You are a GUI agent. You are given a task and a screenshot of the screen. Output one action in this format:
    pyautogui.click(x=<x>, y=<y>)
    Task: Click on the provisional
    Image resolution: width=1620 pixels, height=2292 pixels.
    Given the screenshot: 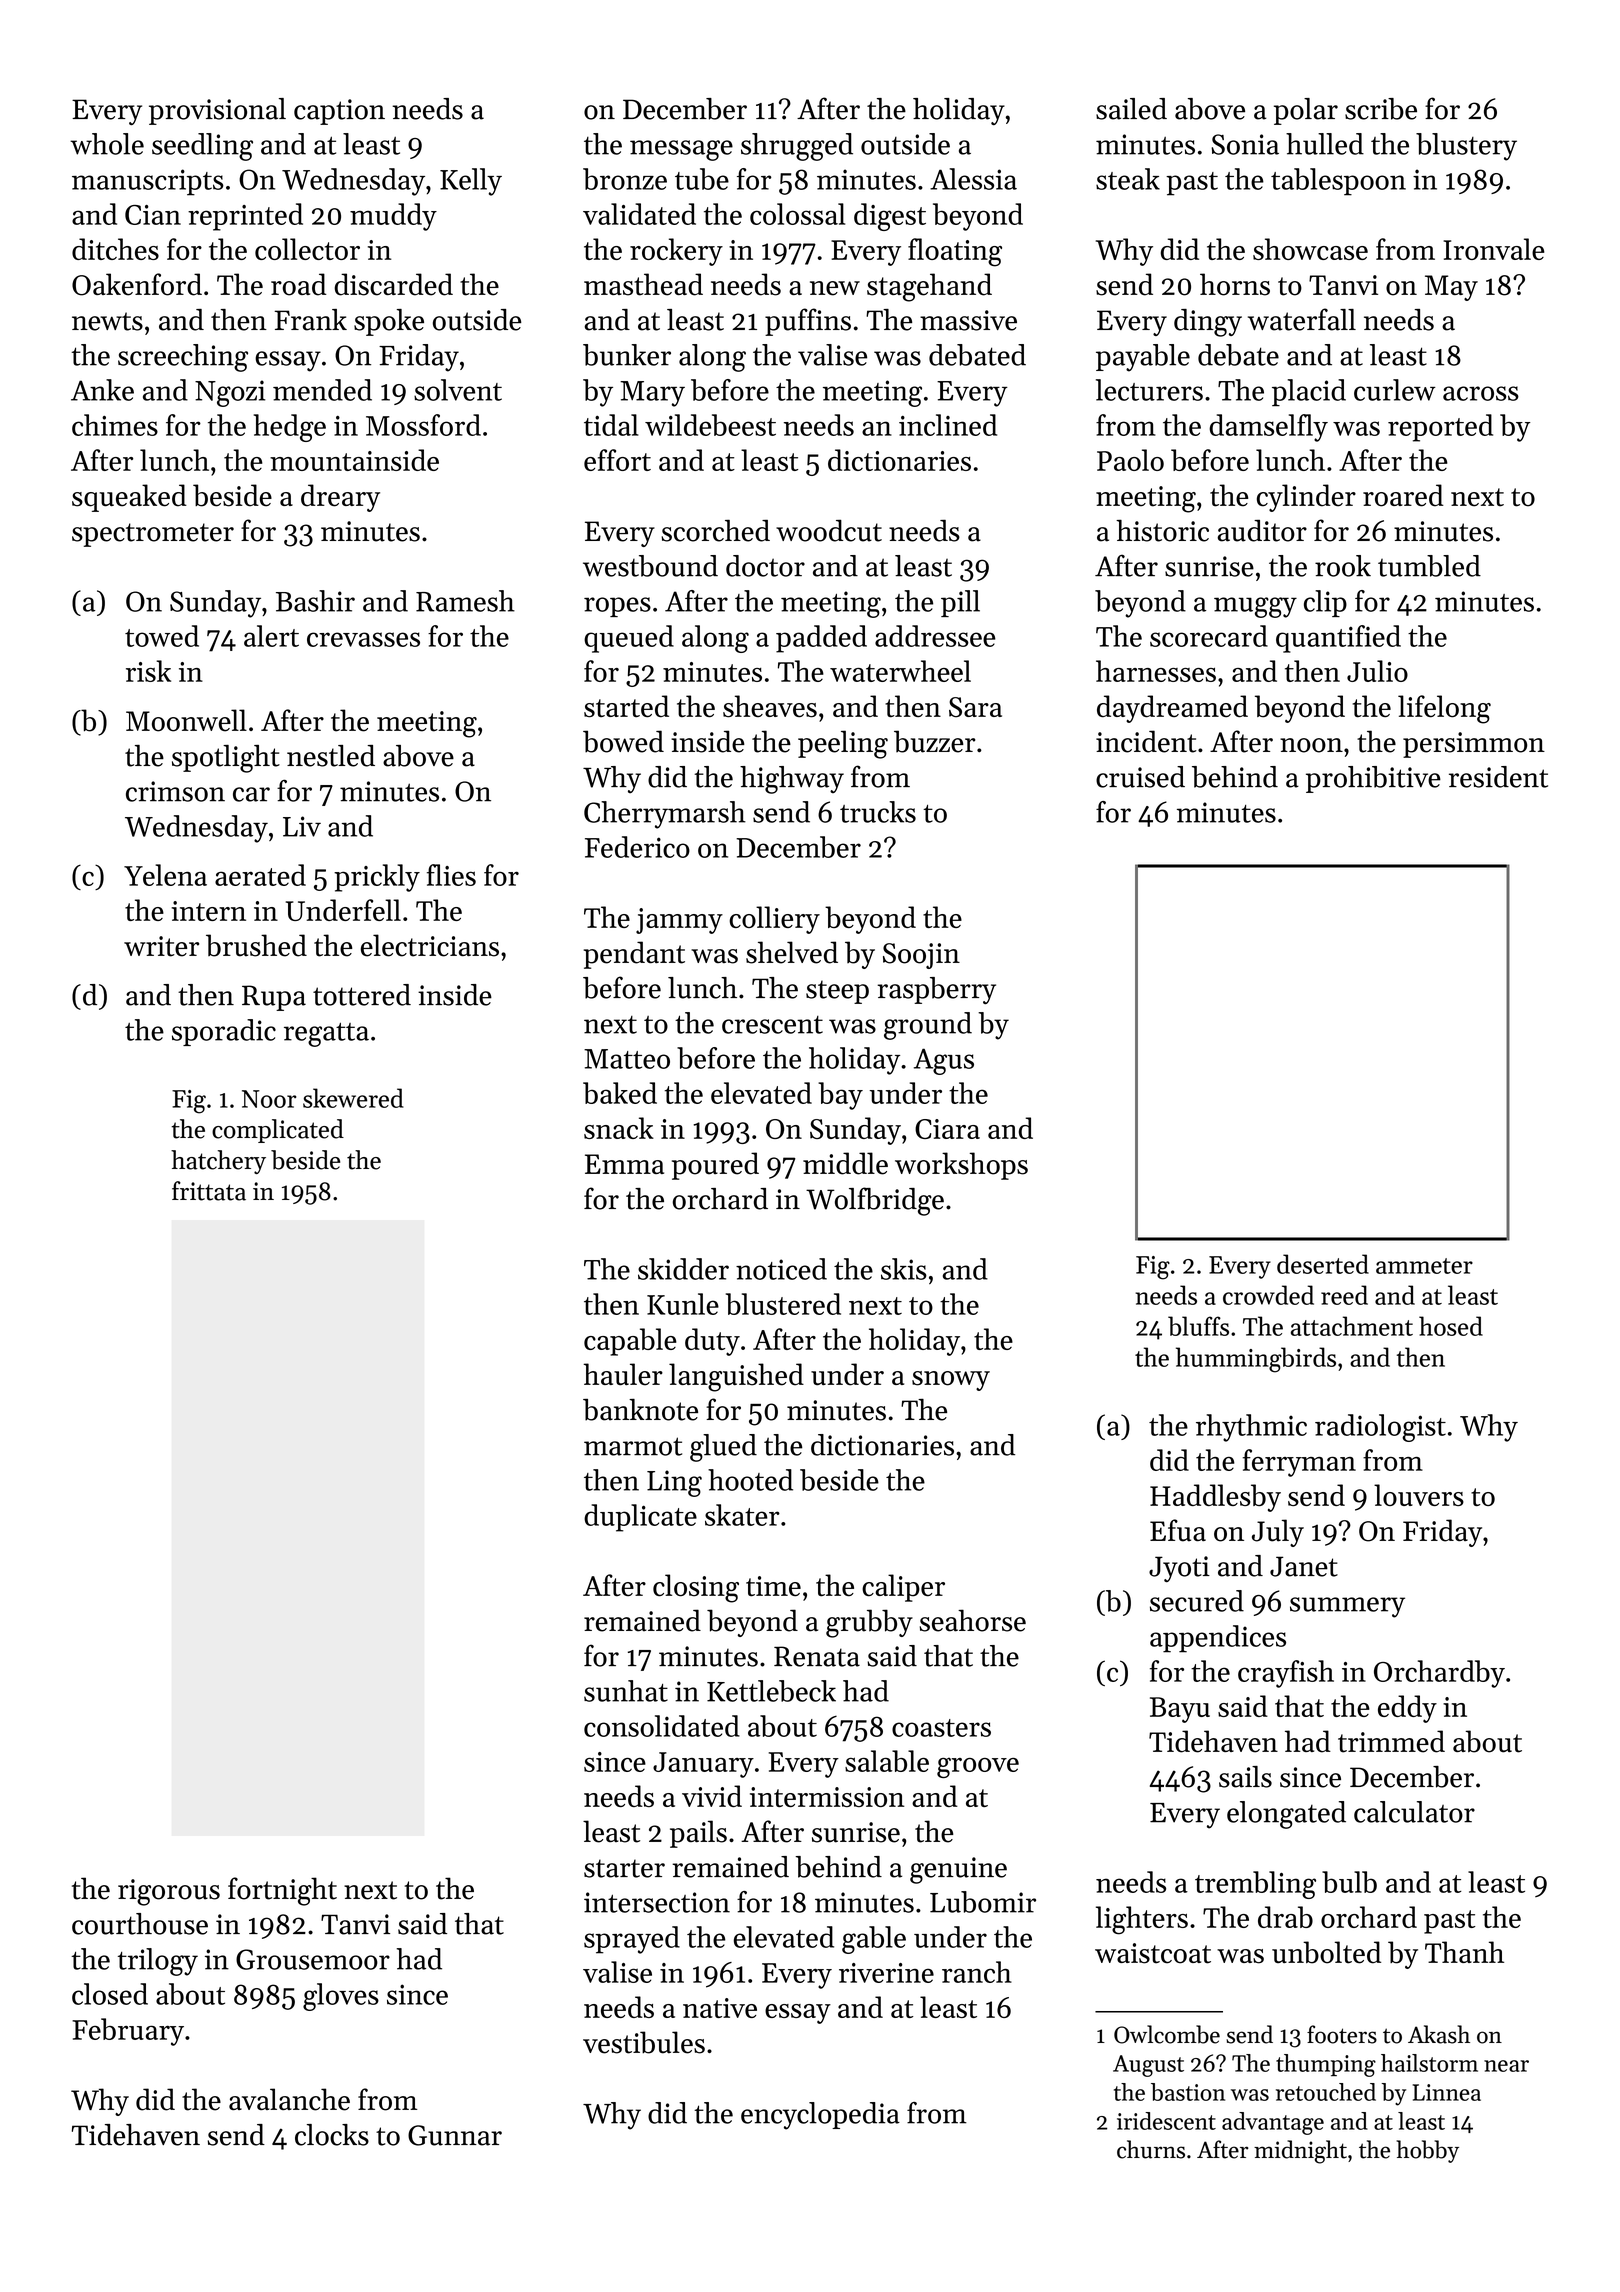 What is the action you would take?
    pyautogui.click(x=217, y=111)
